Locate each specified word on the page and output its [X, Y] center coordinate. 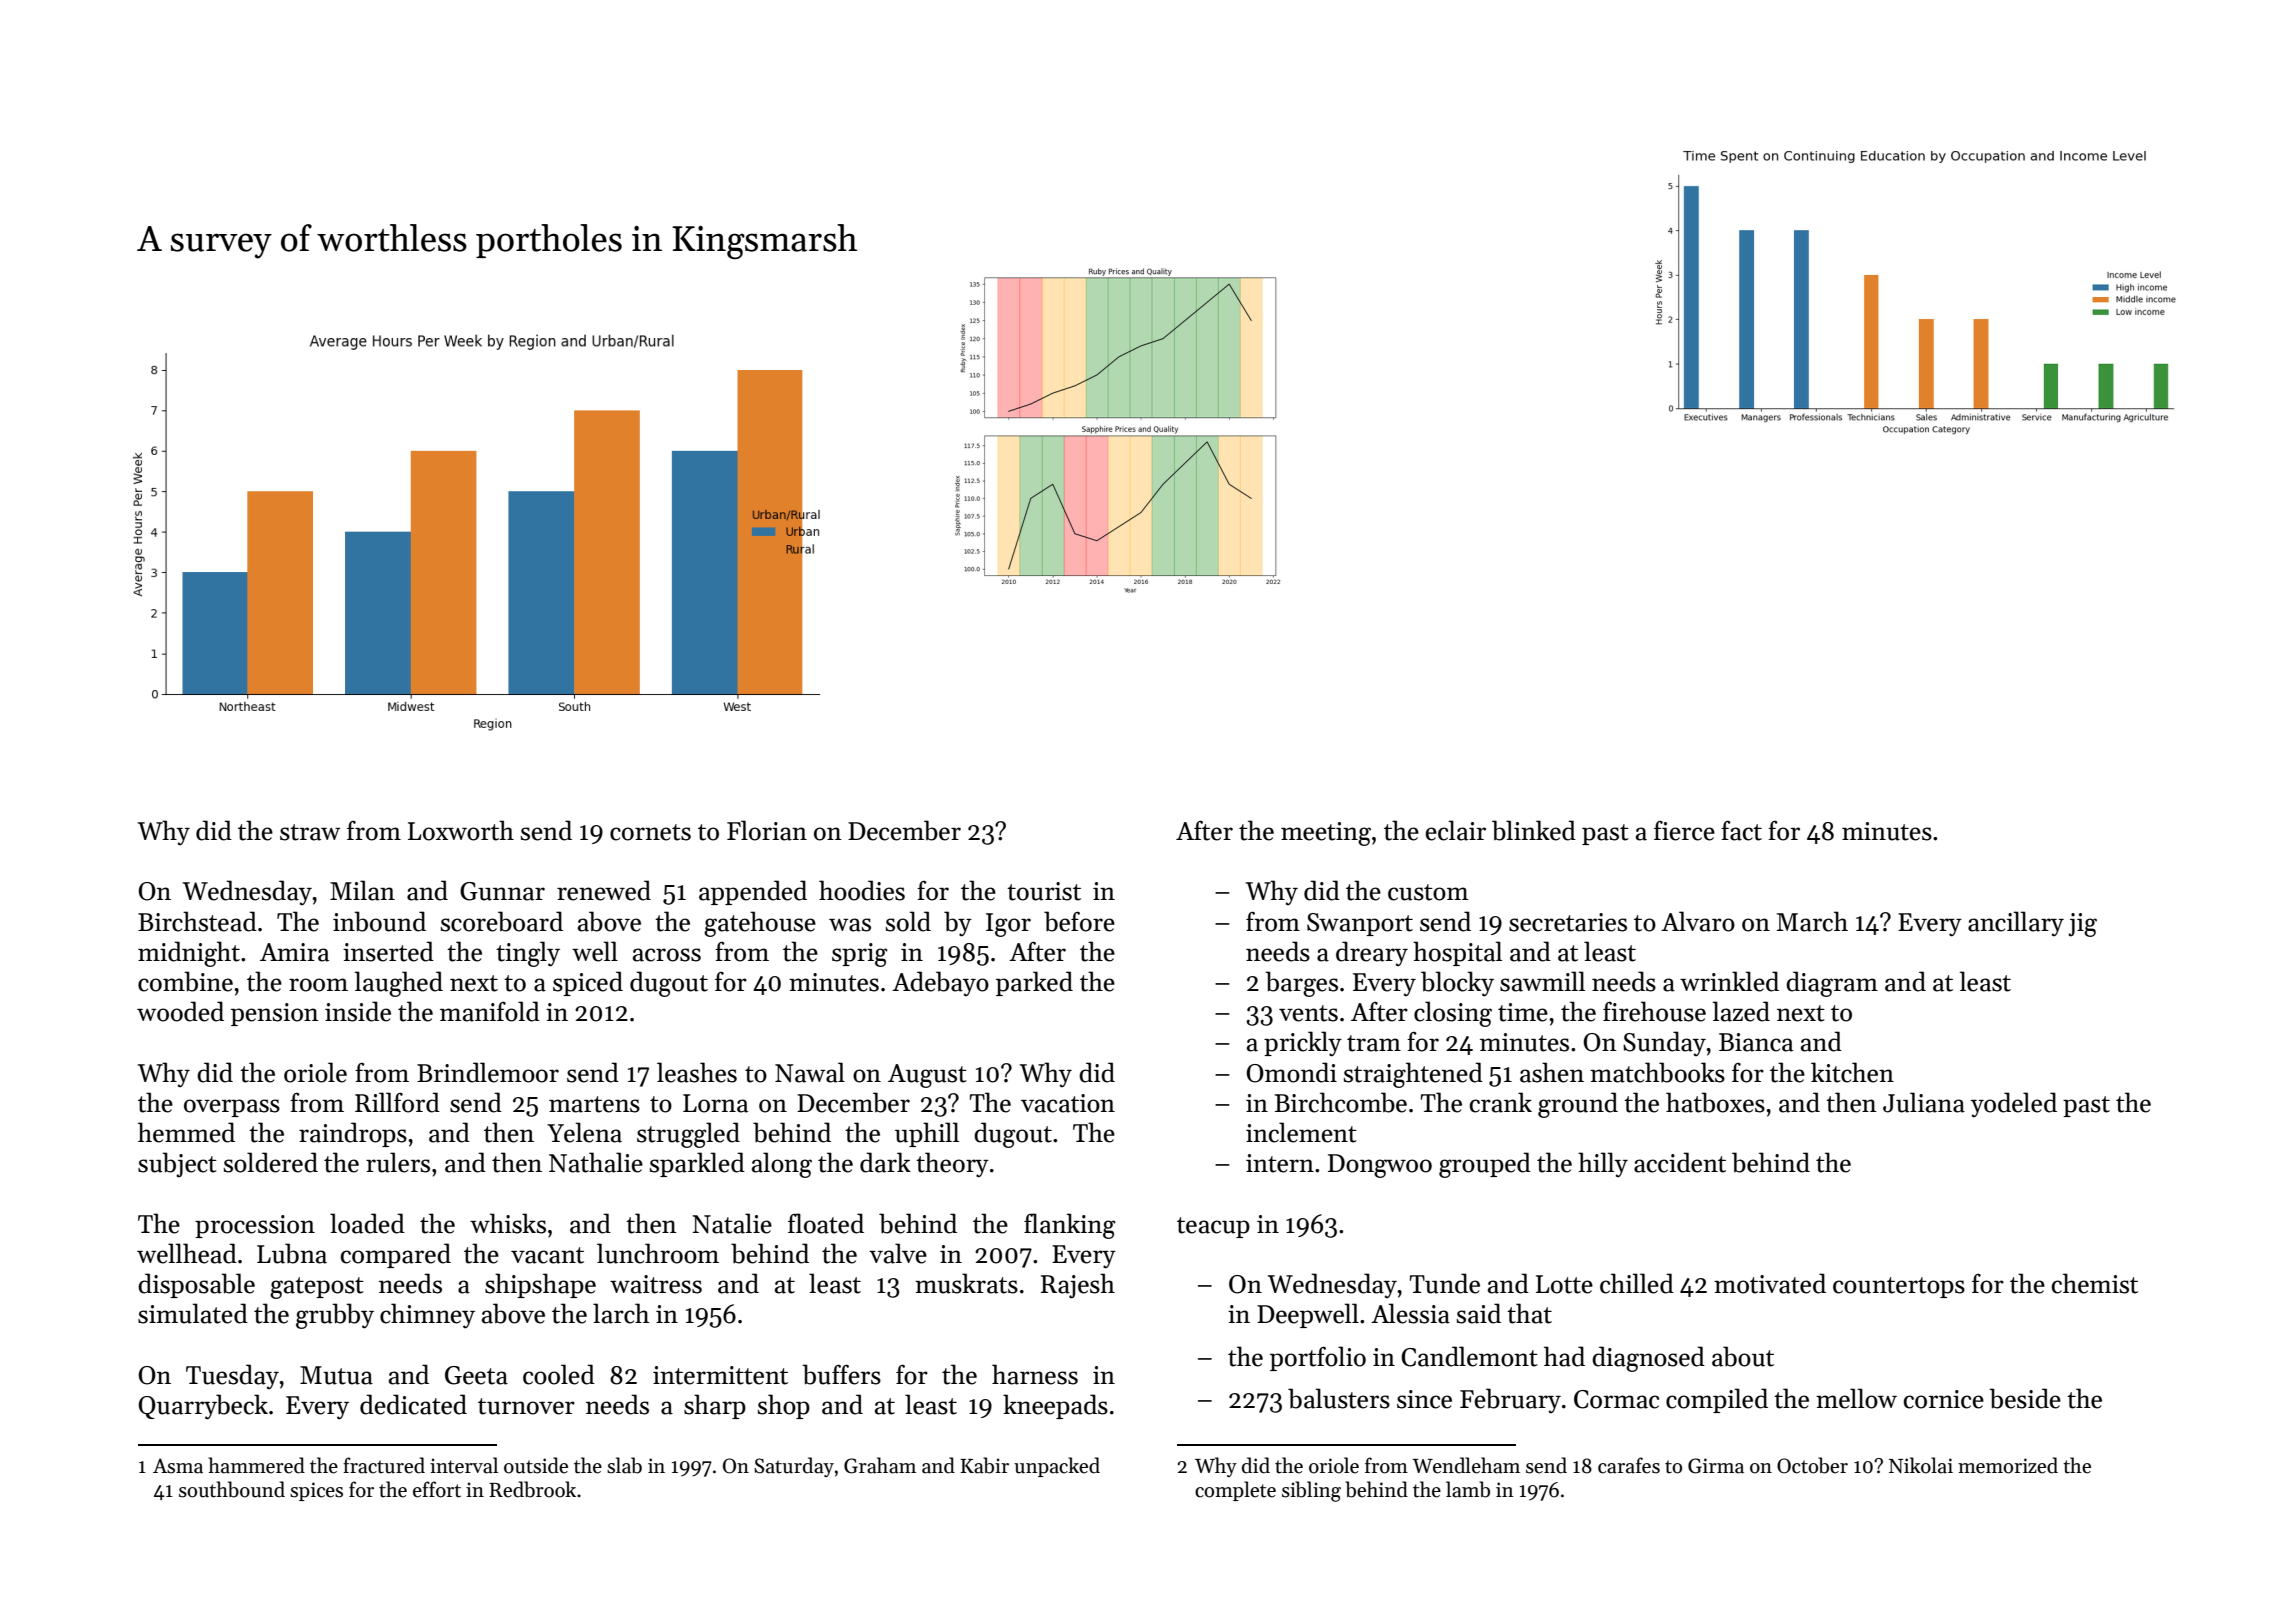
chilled [1637, 1283]
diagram [1832, 984]
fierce [1684, 830]
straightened [1413, 1075]
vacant [547, 1255]
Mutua [336, 1375]
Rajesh [1078, 1286]
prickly [1303, 1044]
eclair [1456, 830]
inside [358, 1011]
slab [624, 1465]
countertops [1899, 1287]
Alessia [1410, 1313]
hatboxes [1715, 1102]
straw [310, 832]
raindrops [353, 1134]
